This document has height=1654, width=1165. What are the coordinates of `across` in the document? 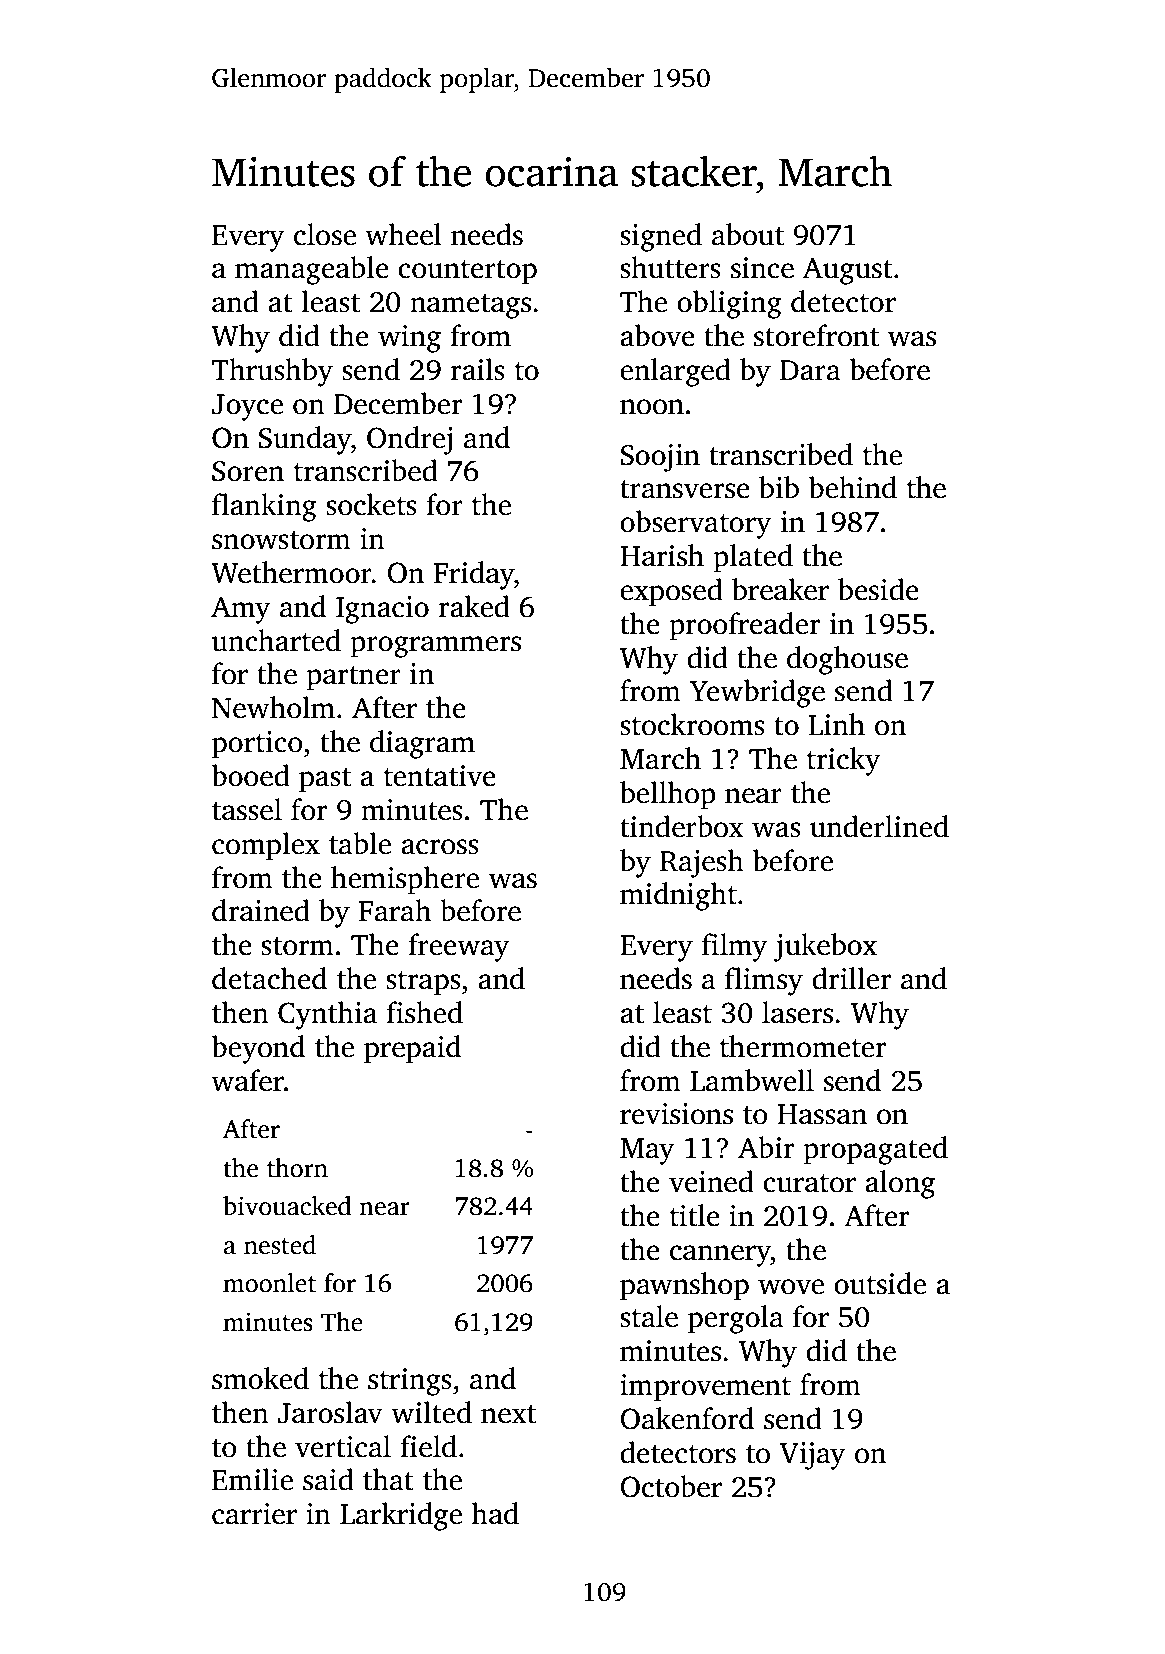 It's located at (440, 847).
